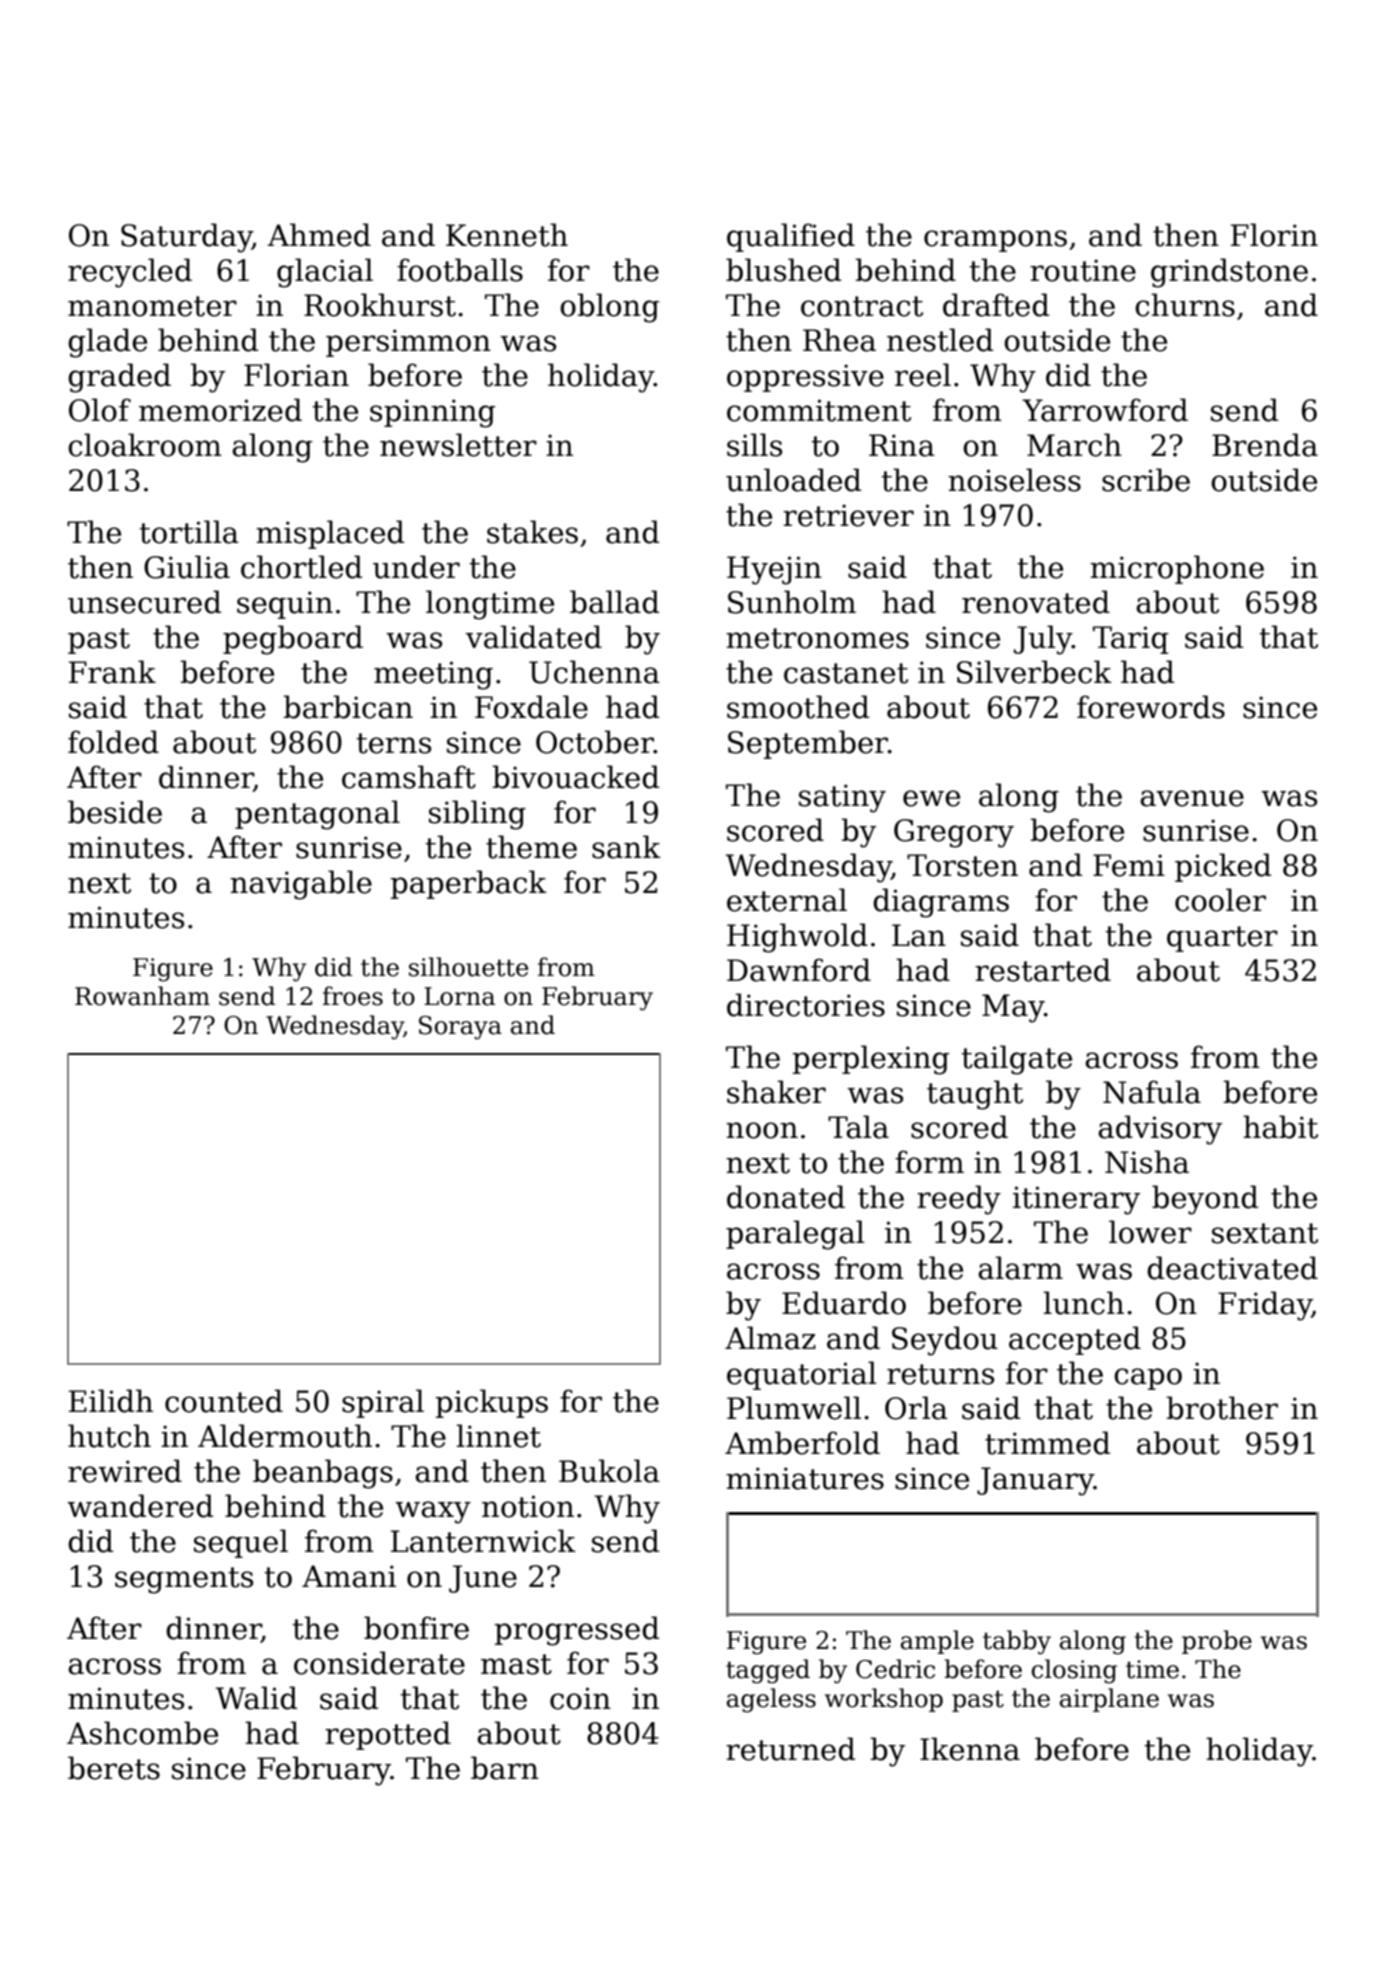  What do you see at coordinates (1222, 1408) in the page?
I see `brother` at bounding box center [1222, 1408].
